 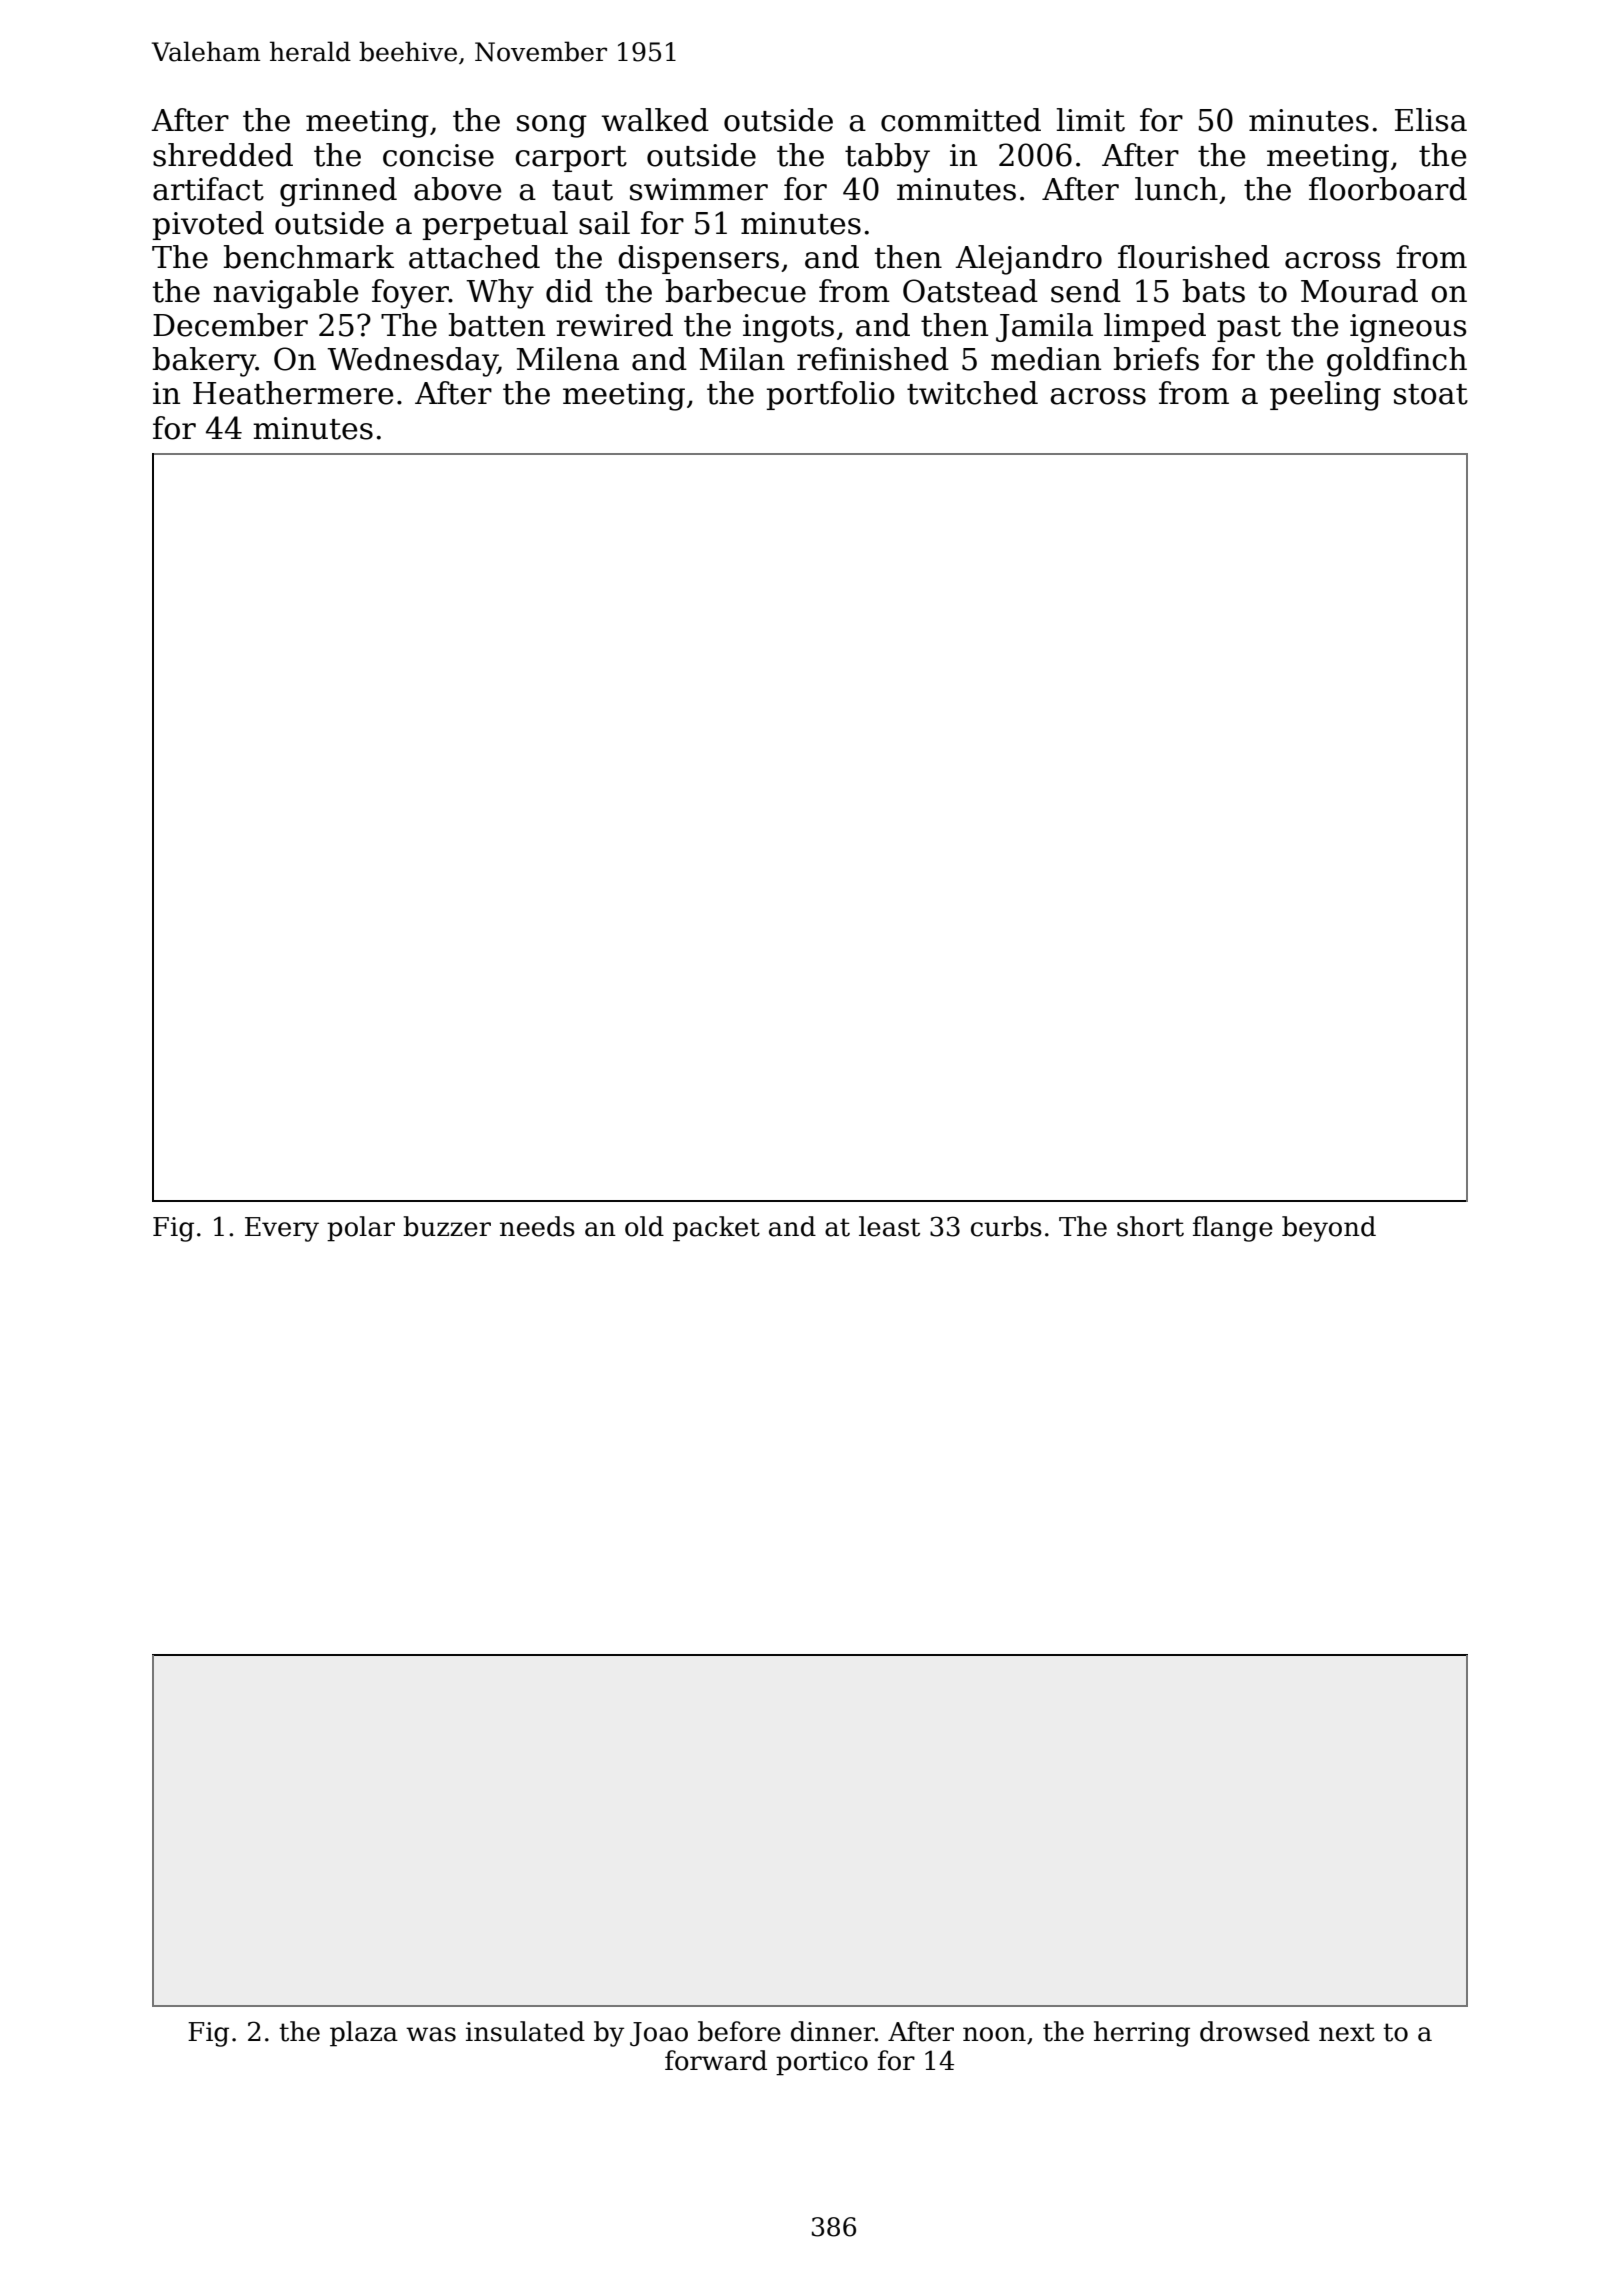 I want to click on least, so click(x=889, y=1226).
